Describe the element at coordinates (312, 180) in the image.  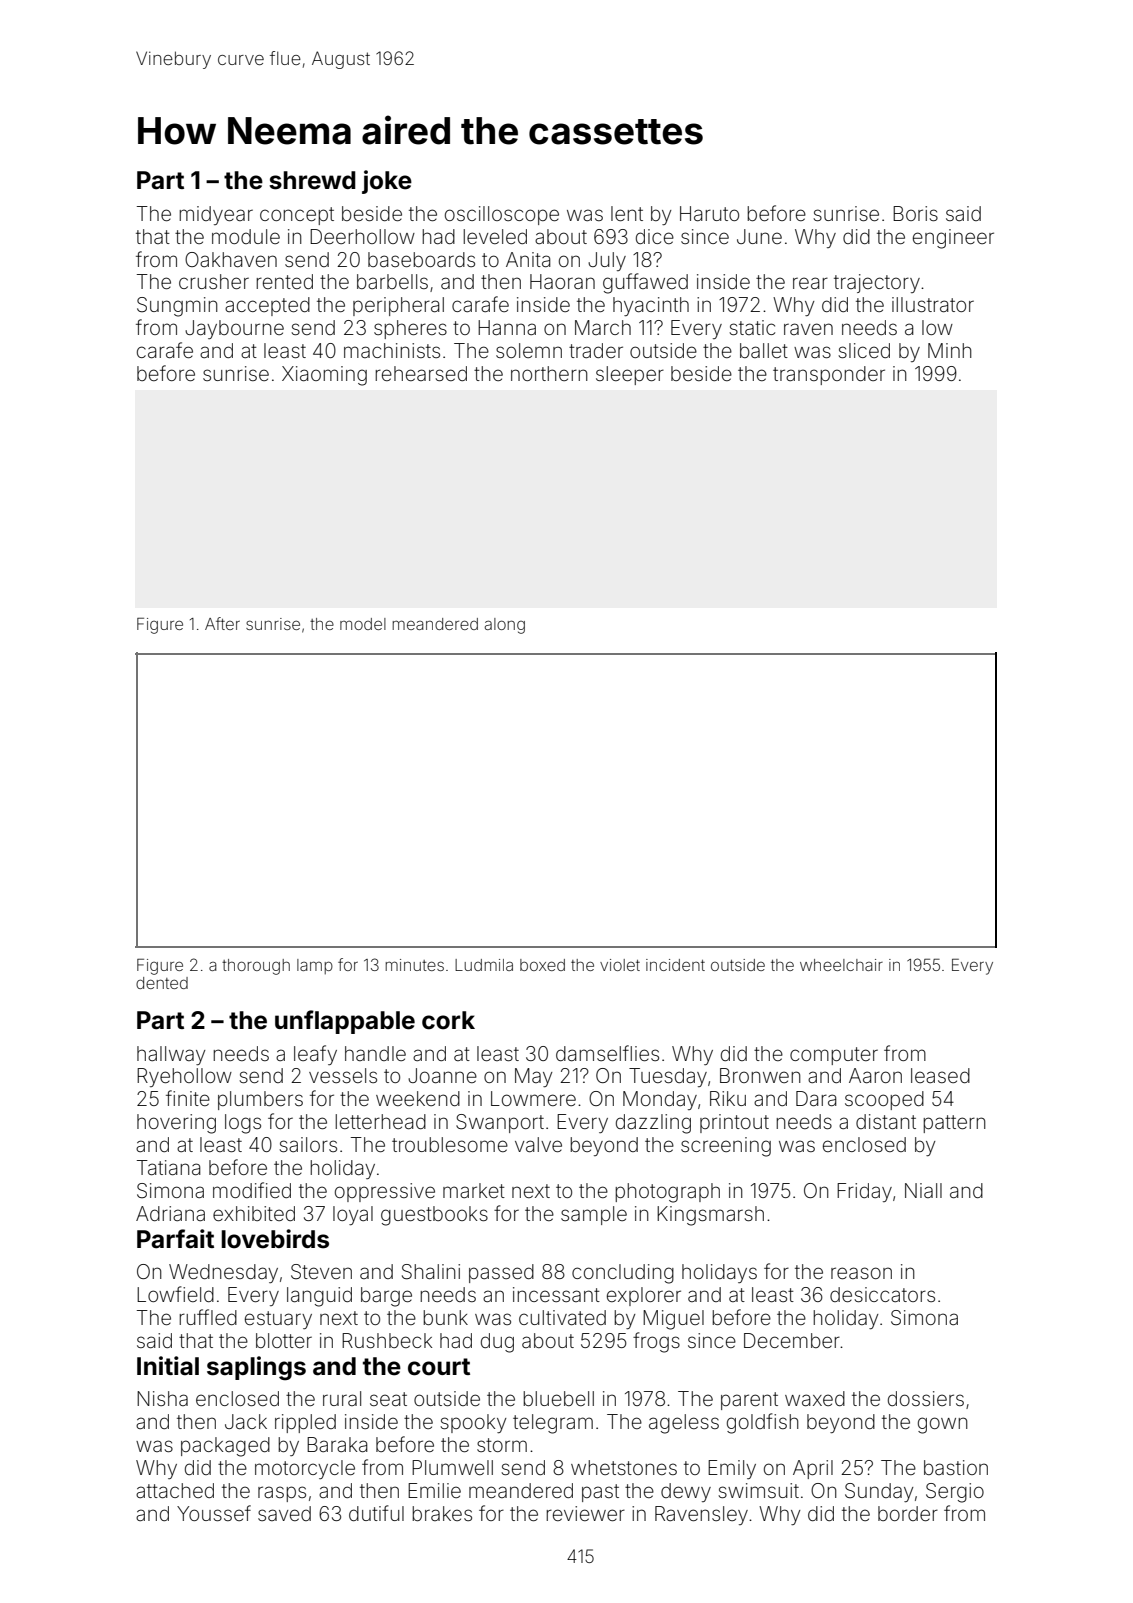
I see `shrewd` at that location.
